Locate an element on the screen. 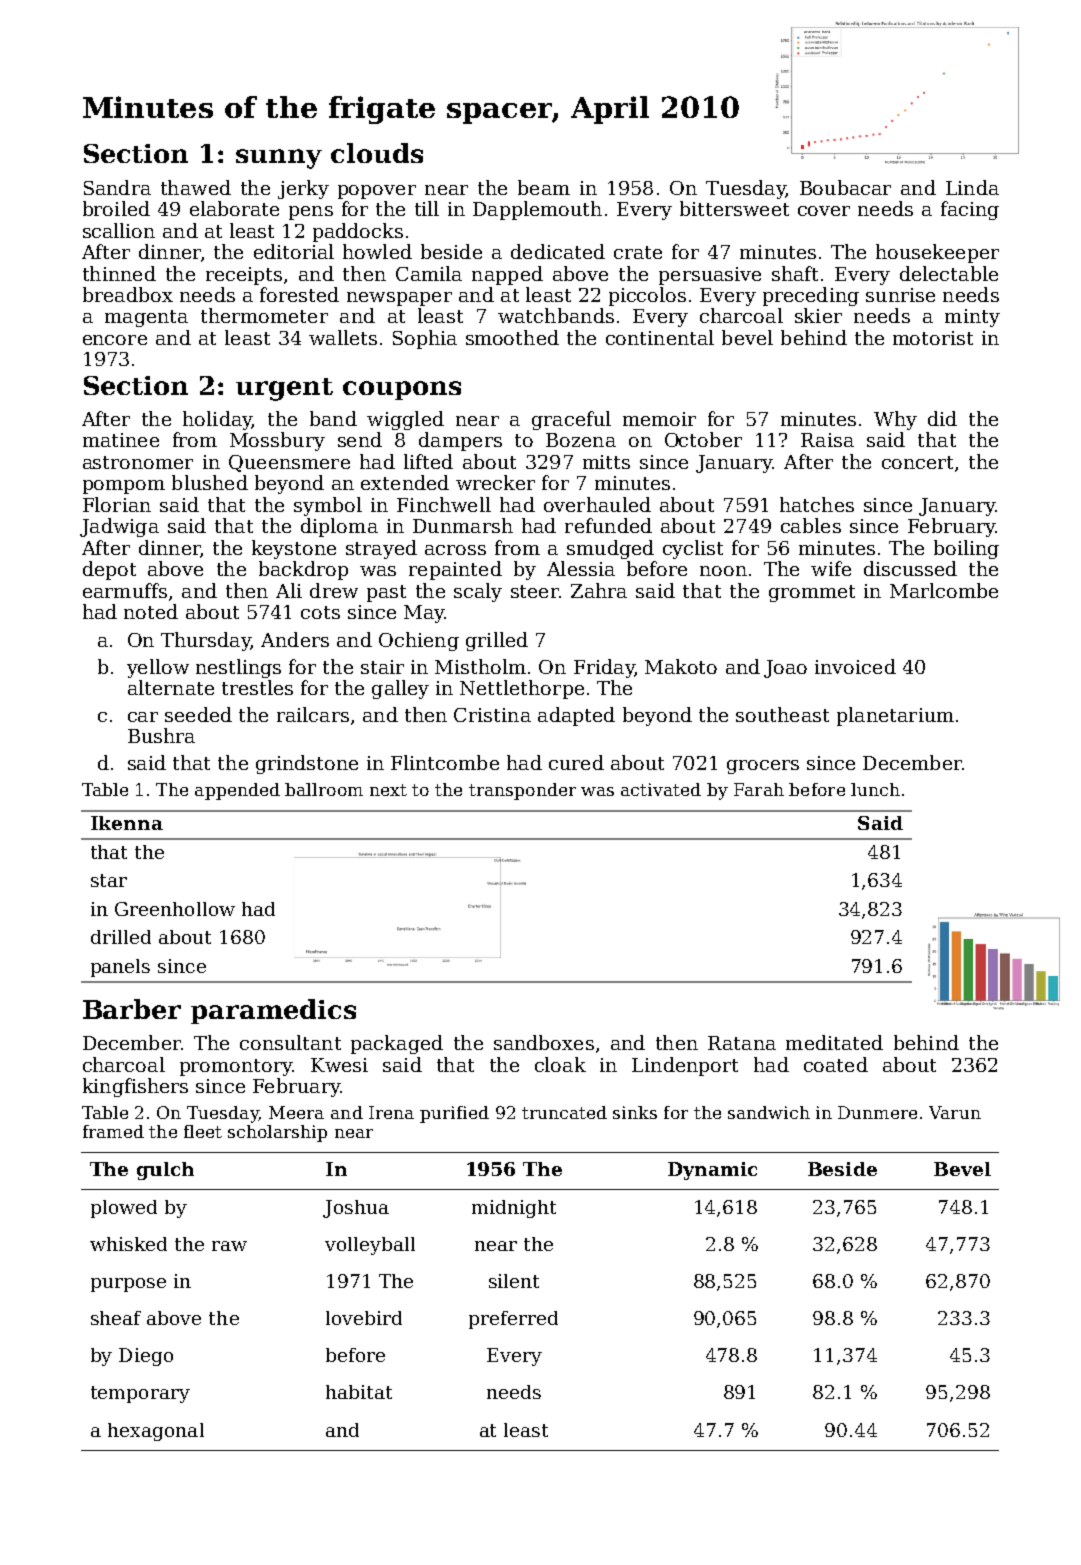 This screenshot has width=1081, height=1565. past is located at coordinates (386, 593).
